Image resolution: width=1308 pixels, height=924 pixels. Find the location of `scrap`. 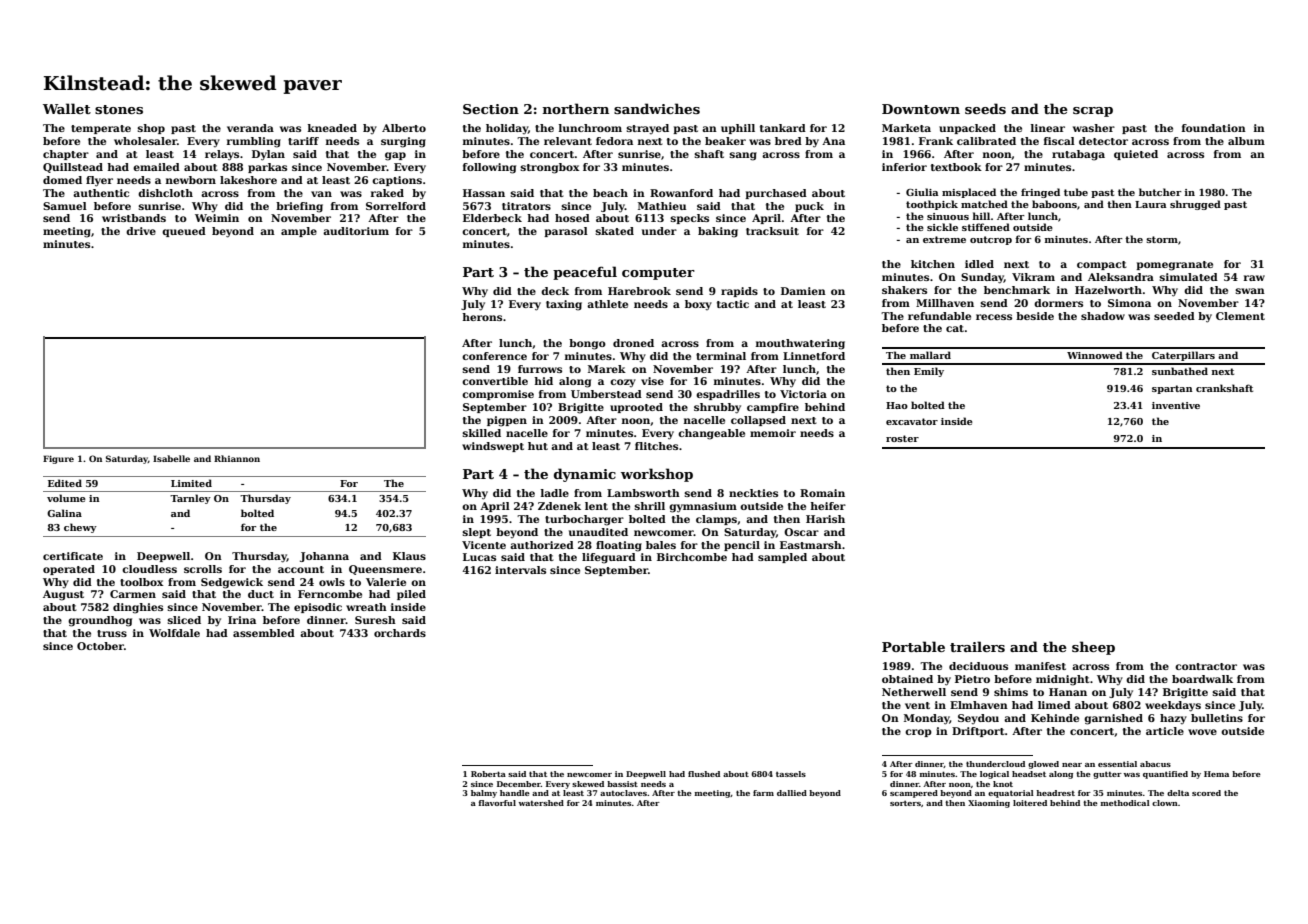

scrap is located at coordinates (1093, 112).
